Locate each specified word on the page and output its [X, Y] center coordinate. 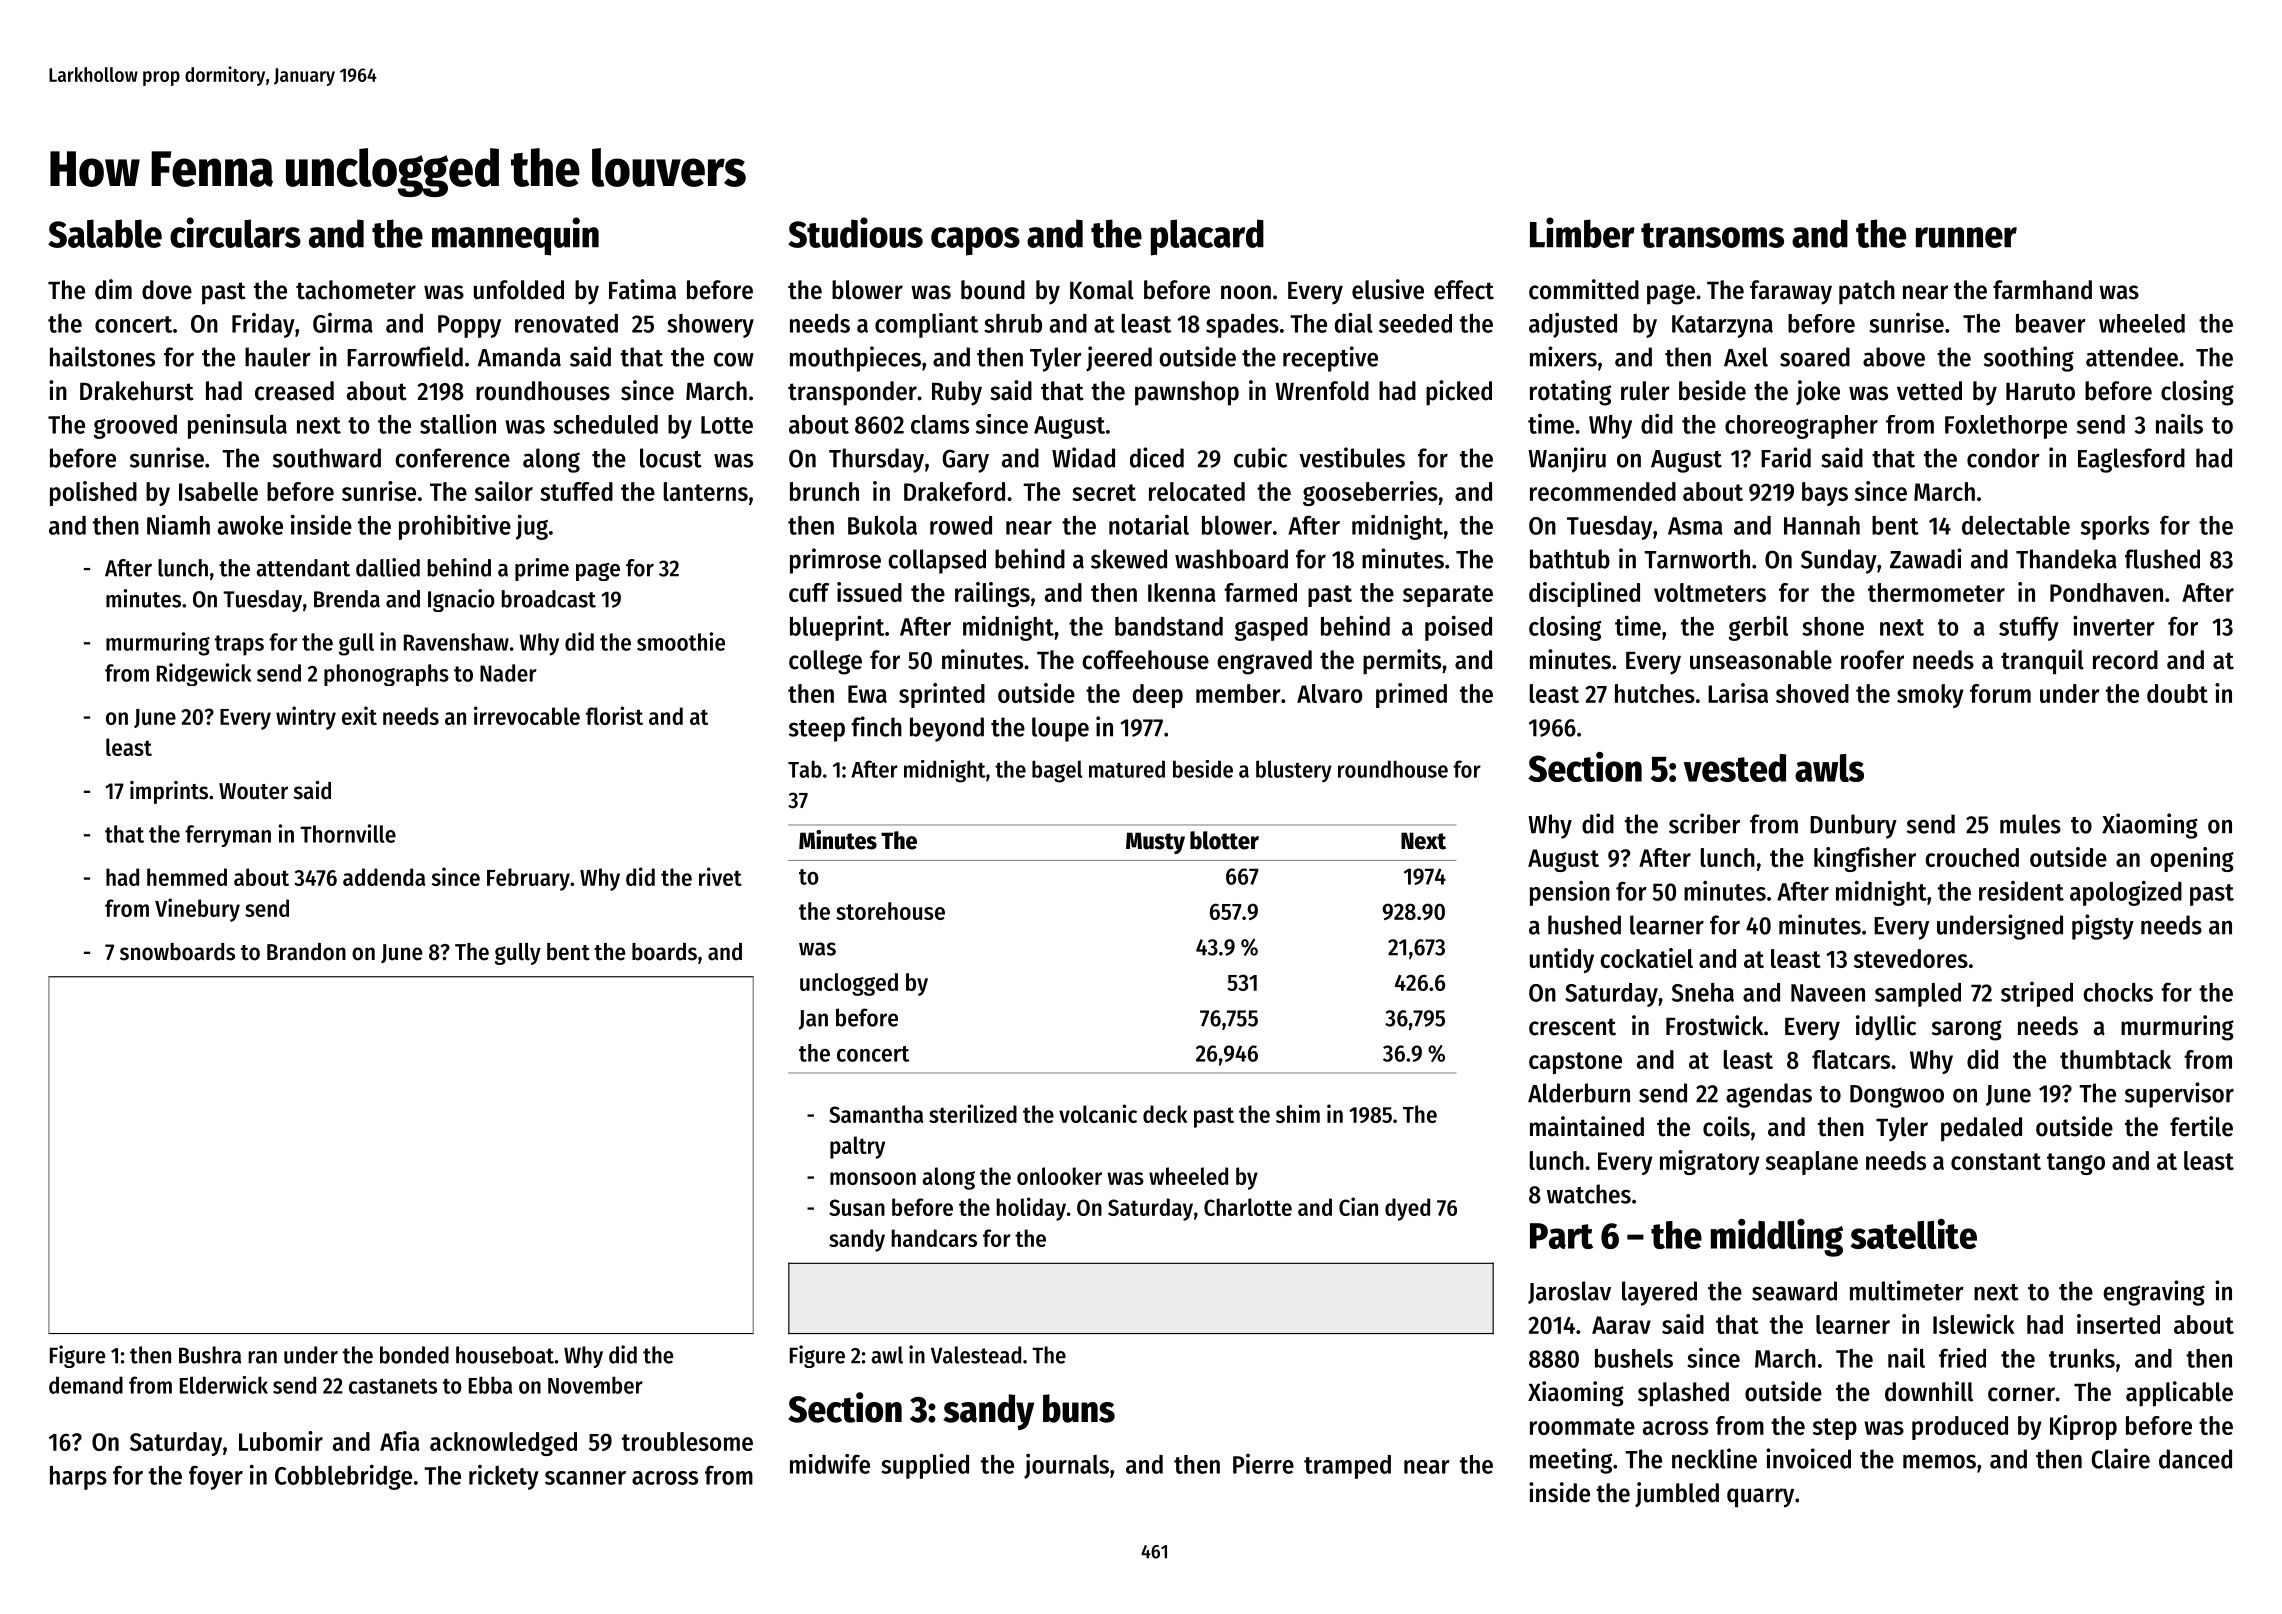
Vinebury [197, 910]
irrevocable [527, 715]
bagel [1057, 771]
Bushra [210, 1355]
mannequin [515, 236]
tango [2076, 1164]
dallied [388, 567]
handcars [934, 1238]
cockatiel [1646, 958]
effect [1464, 290]
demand [86, 1385]
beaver [2051, 323]
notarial [1149, 525]
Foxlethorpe [2006, 427]
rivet [720, 876]
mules [2030, 824]
